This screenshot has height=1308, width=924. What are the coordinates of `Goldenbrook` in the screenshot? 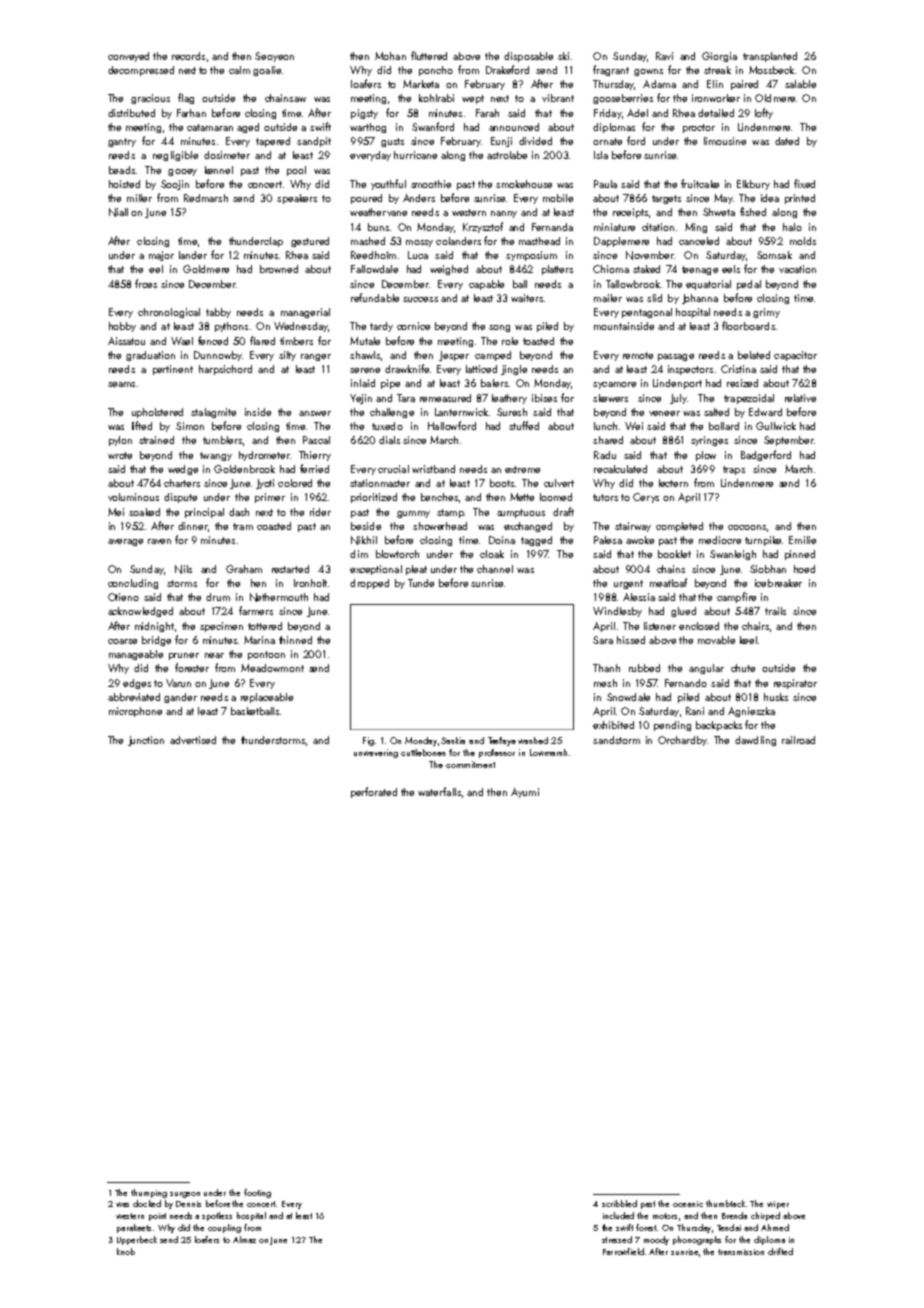 It's located at (244, 469).
